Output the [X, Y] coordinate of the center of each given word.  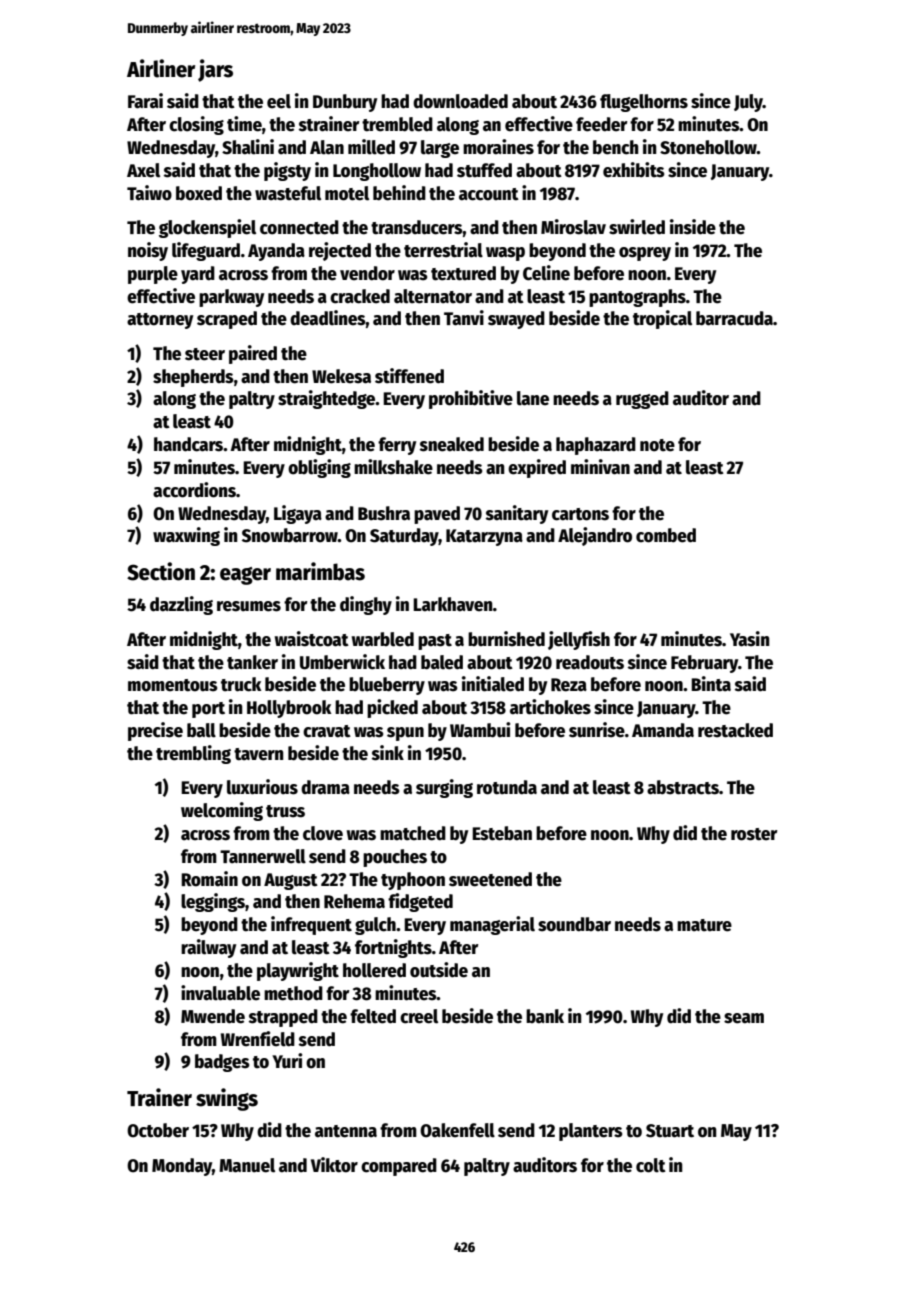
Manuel [247, 1165]
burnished [506, 639]
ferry [397, 446]
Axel [143, 170]
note [657, 445]
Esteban [502, 833]
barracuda [734, 318]
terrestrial [443, 250]
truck [241, 684]
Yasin [749, 639]
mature [704, 925]
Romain [209, 879]
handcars [188, 444]
